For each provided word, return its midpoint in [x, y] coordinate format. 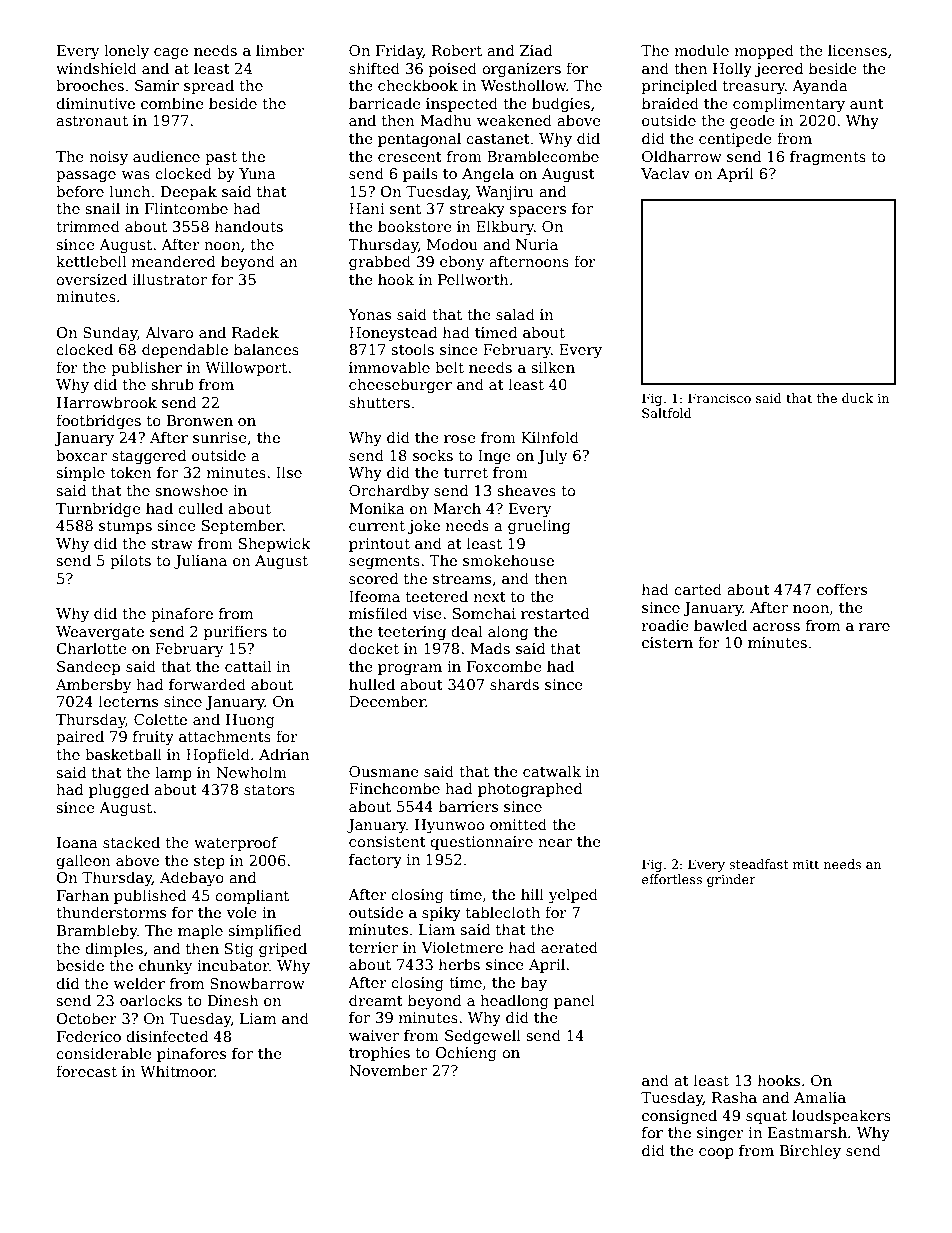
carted [698, 589]
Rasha [734, 1097]
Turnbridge [98, 509]
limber [280, 50]
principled [679, 86]
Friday [399, 51]
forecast [86, 1071]
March [457, 508]
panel [574, 1001]
